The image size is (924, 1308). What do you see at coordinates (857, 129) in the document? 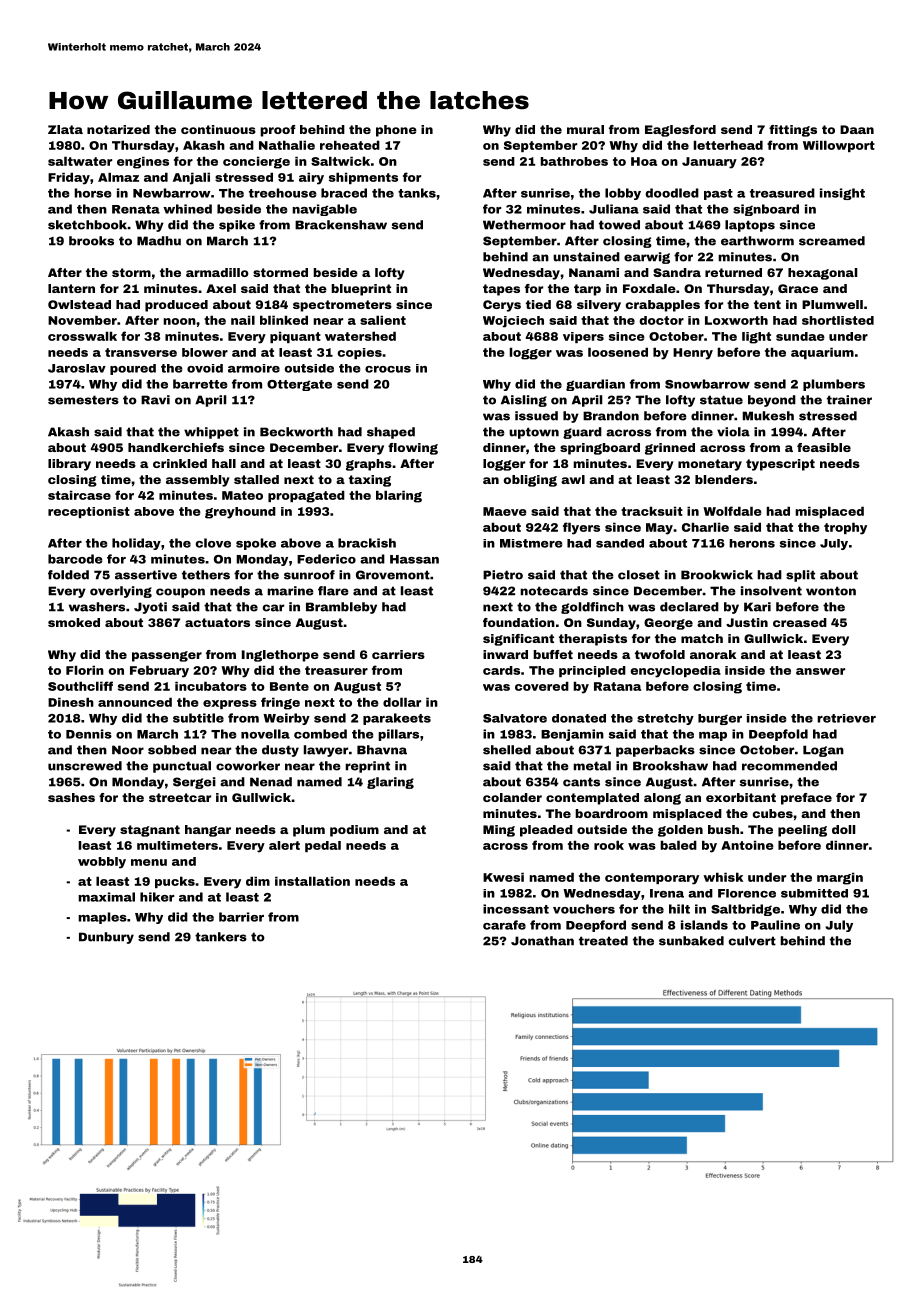
I see `Daan` at bounding box center [857, 129].
